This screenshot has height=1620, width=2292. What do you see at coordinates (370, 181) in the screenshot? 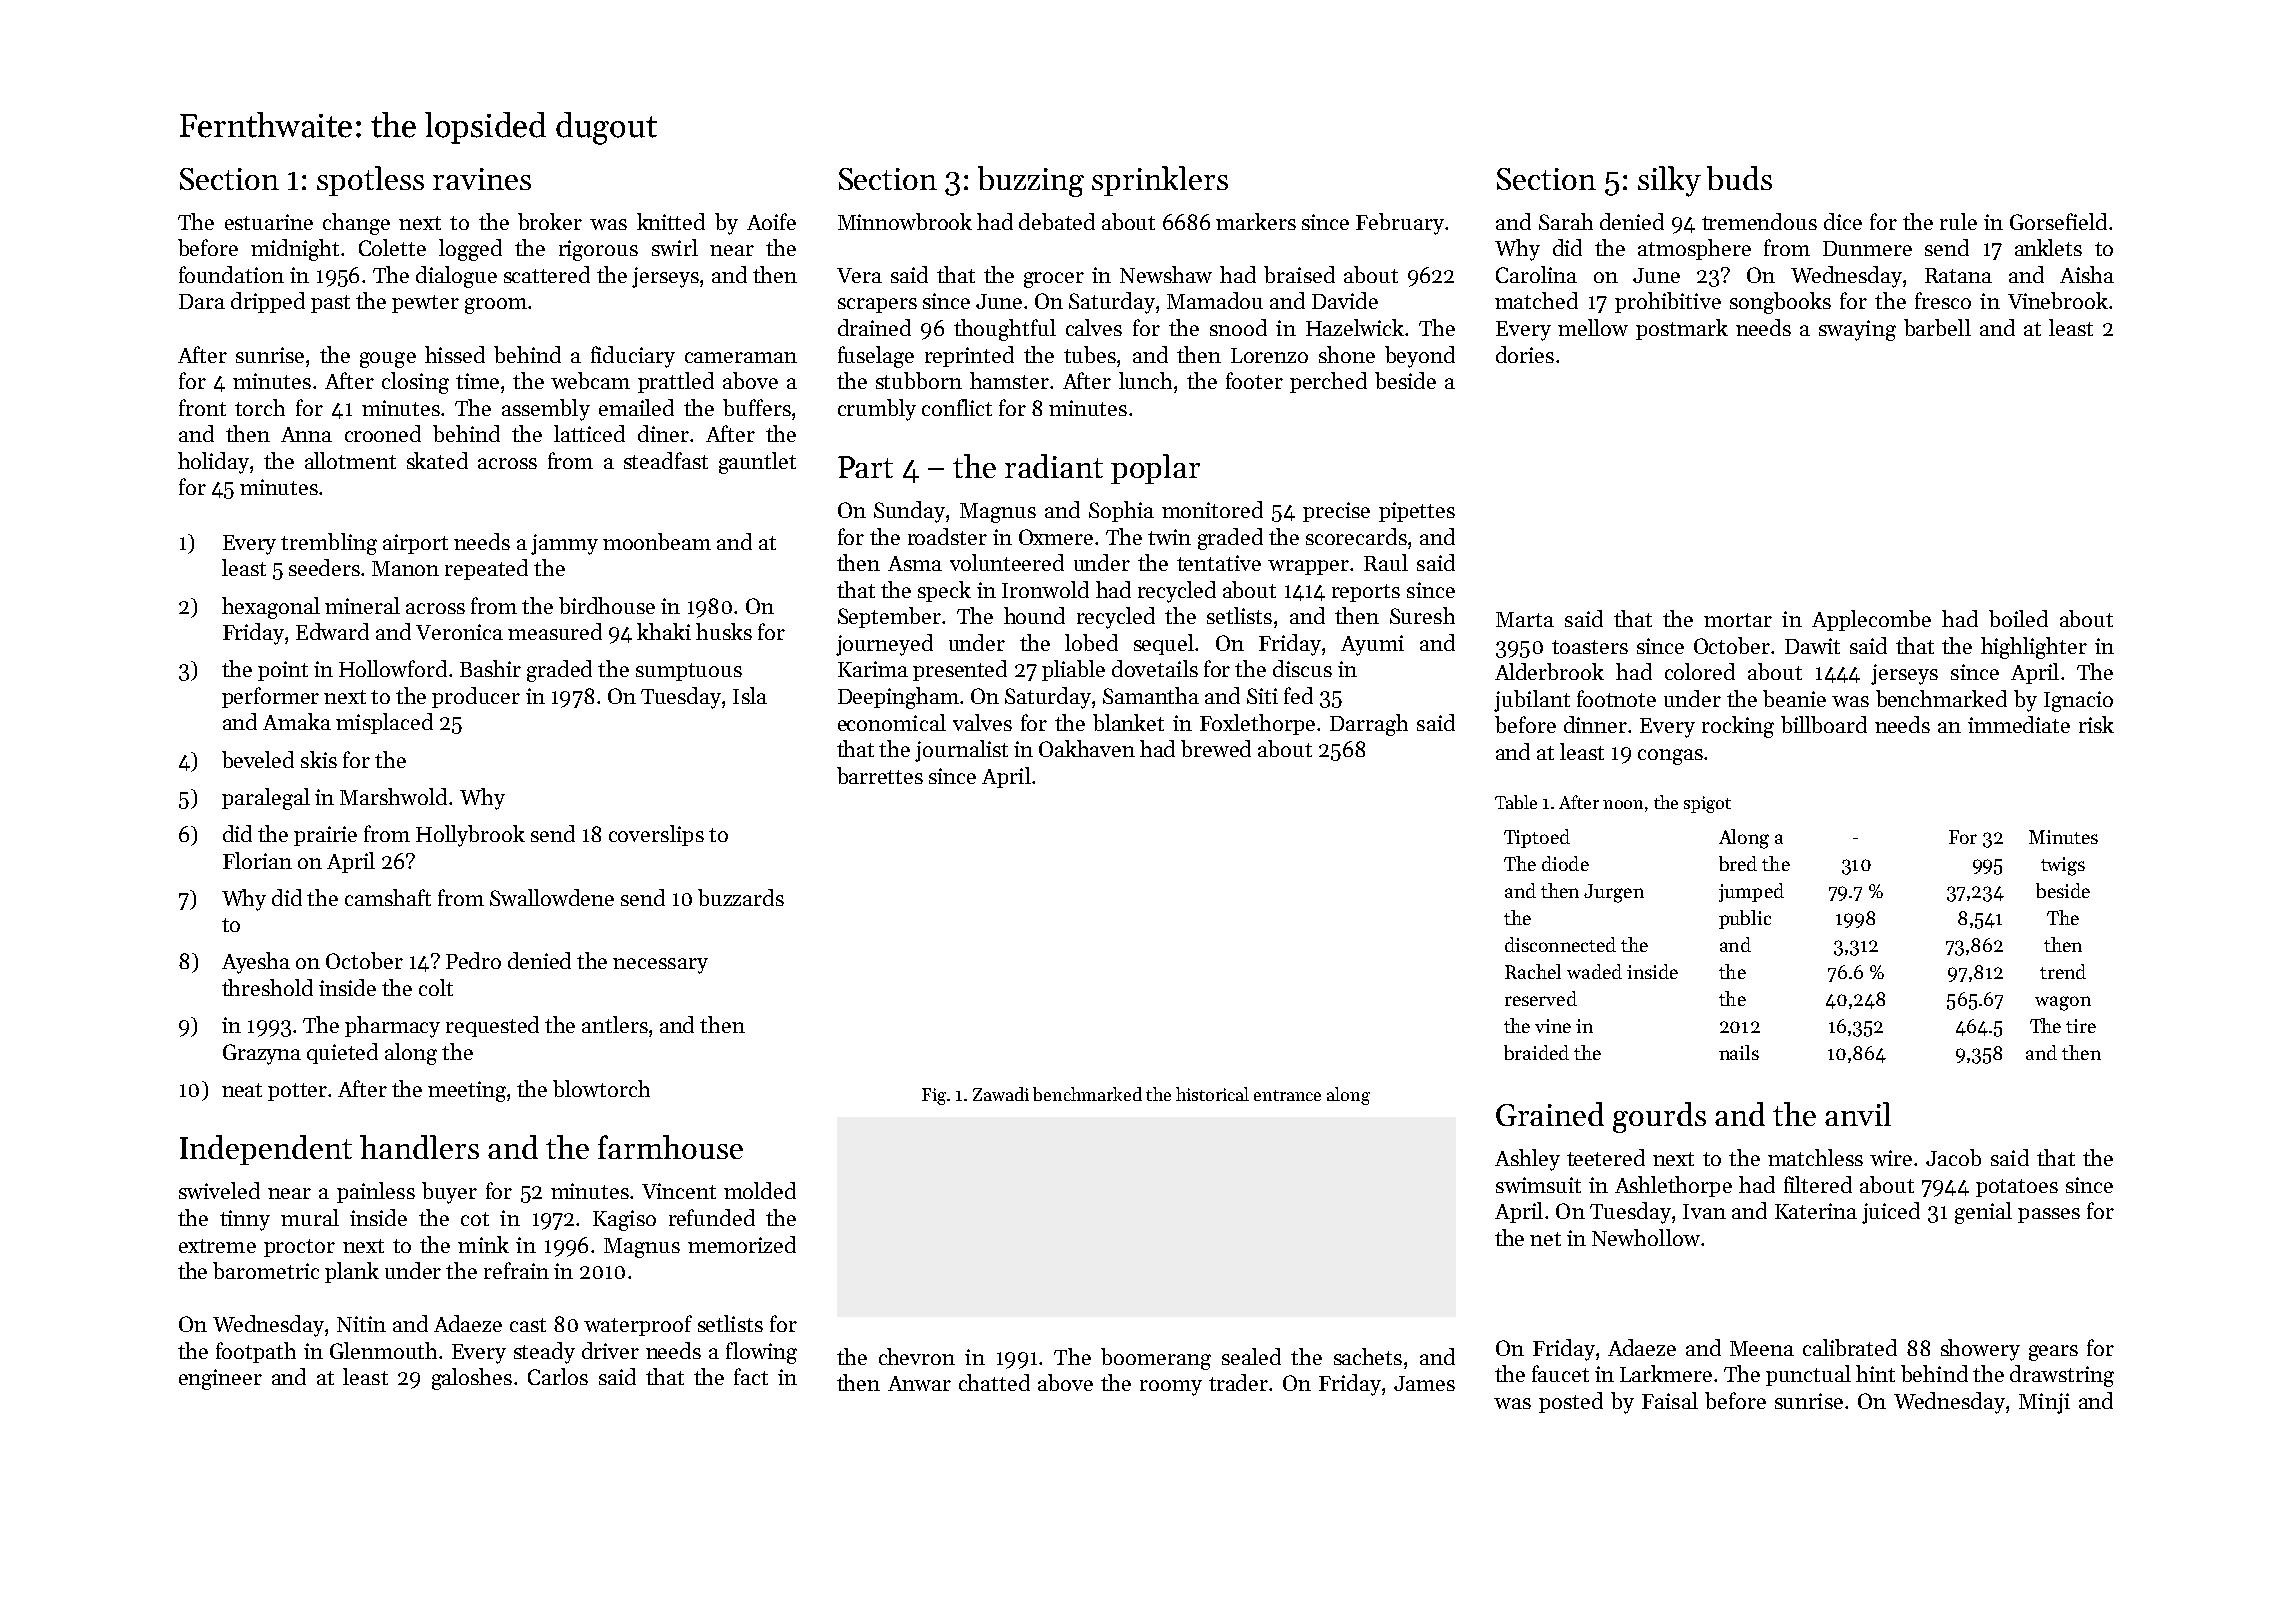
I see `spotless` at bounding box center [370, 181].
